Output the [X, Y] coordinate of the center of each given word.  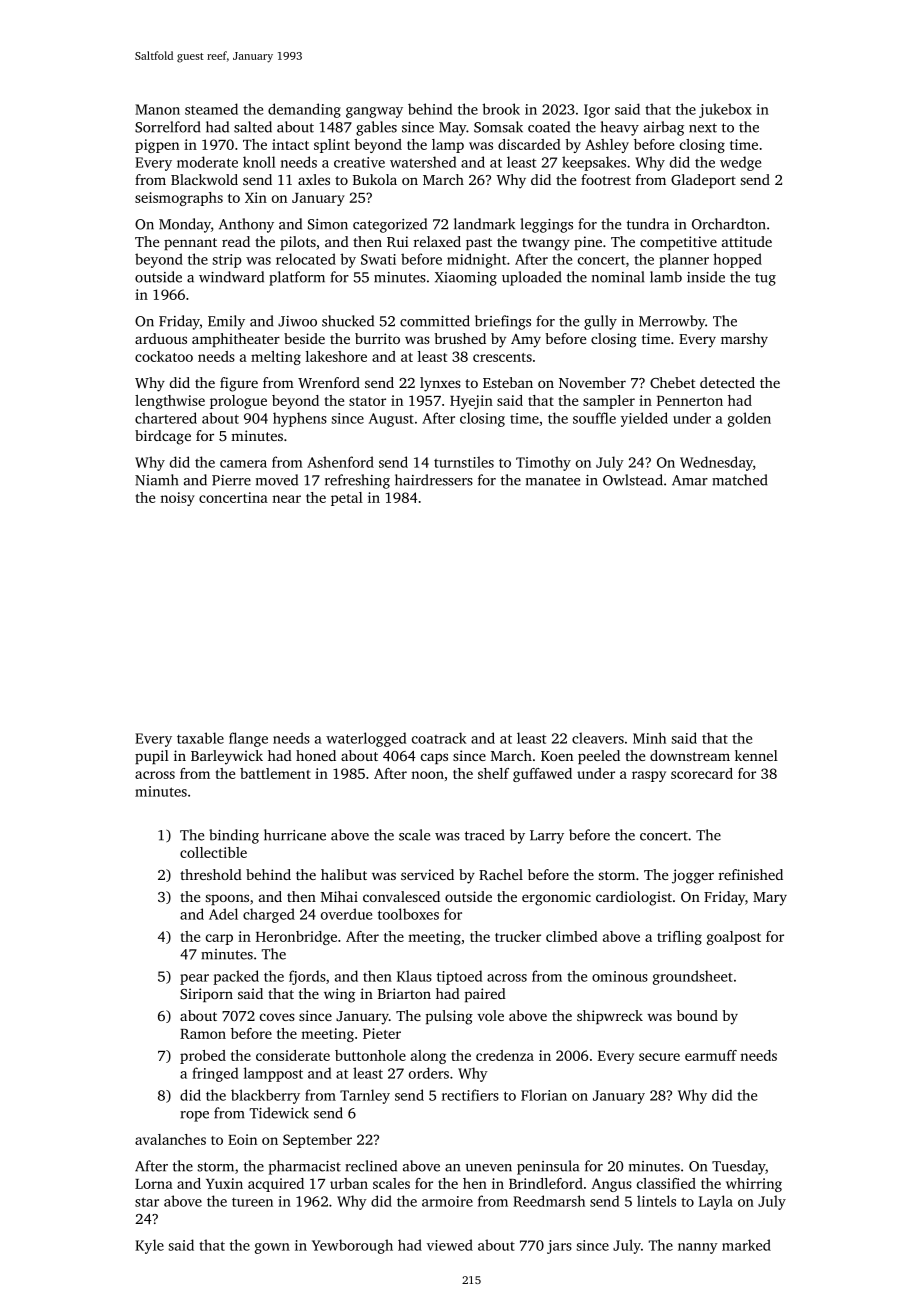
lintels [656, 1201]
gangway [374, 112]
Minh [649, 738]
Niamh [156, 480]
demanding [304, 110]
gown [272, 1248]
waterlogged [366, 739]
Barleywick [227, 757]
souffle [594, 418]
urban [349, 1183]
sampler [609, 402]
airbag [664, 128]
